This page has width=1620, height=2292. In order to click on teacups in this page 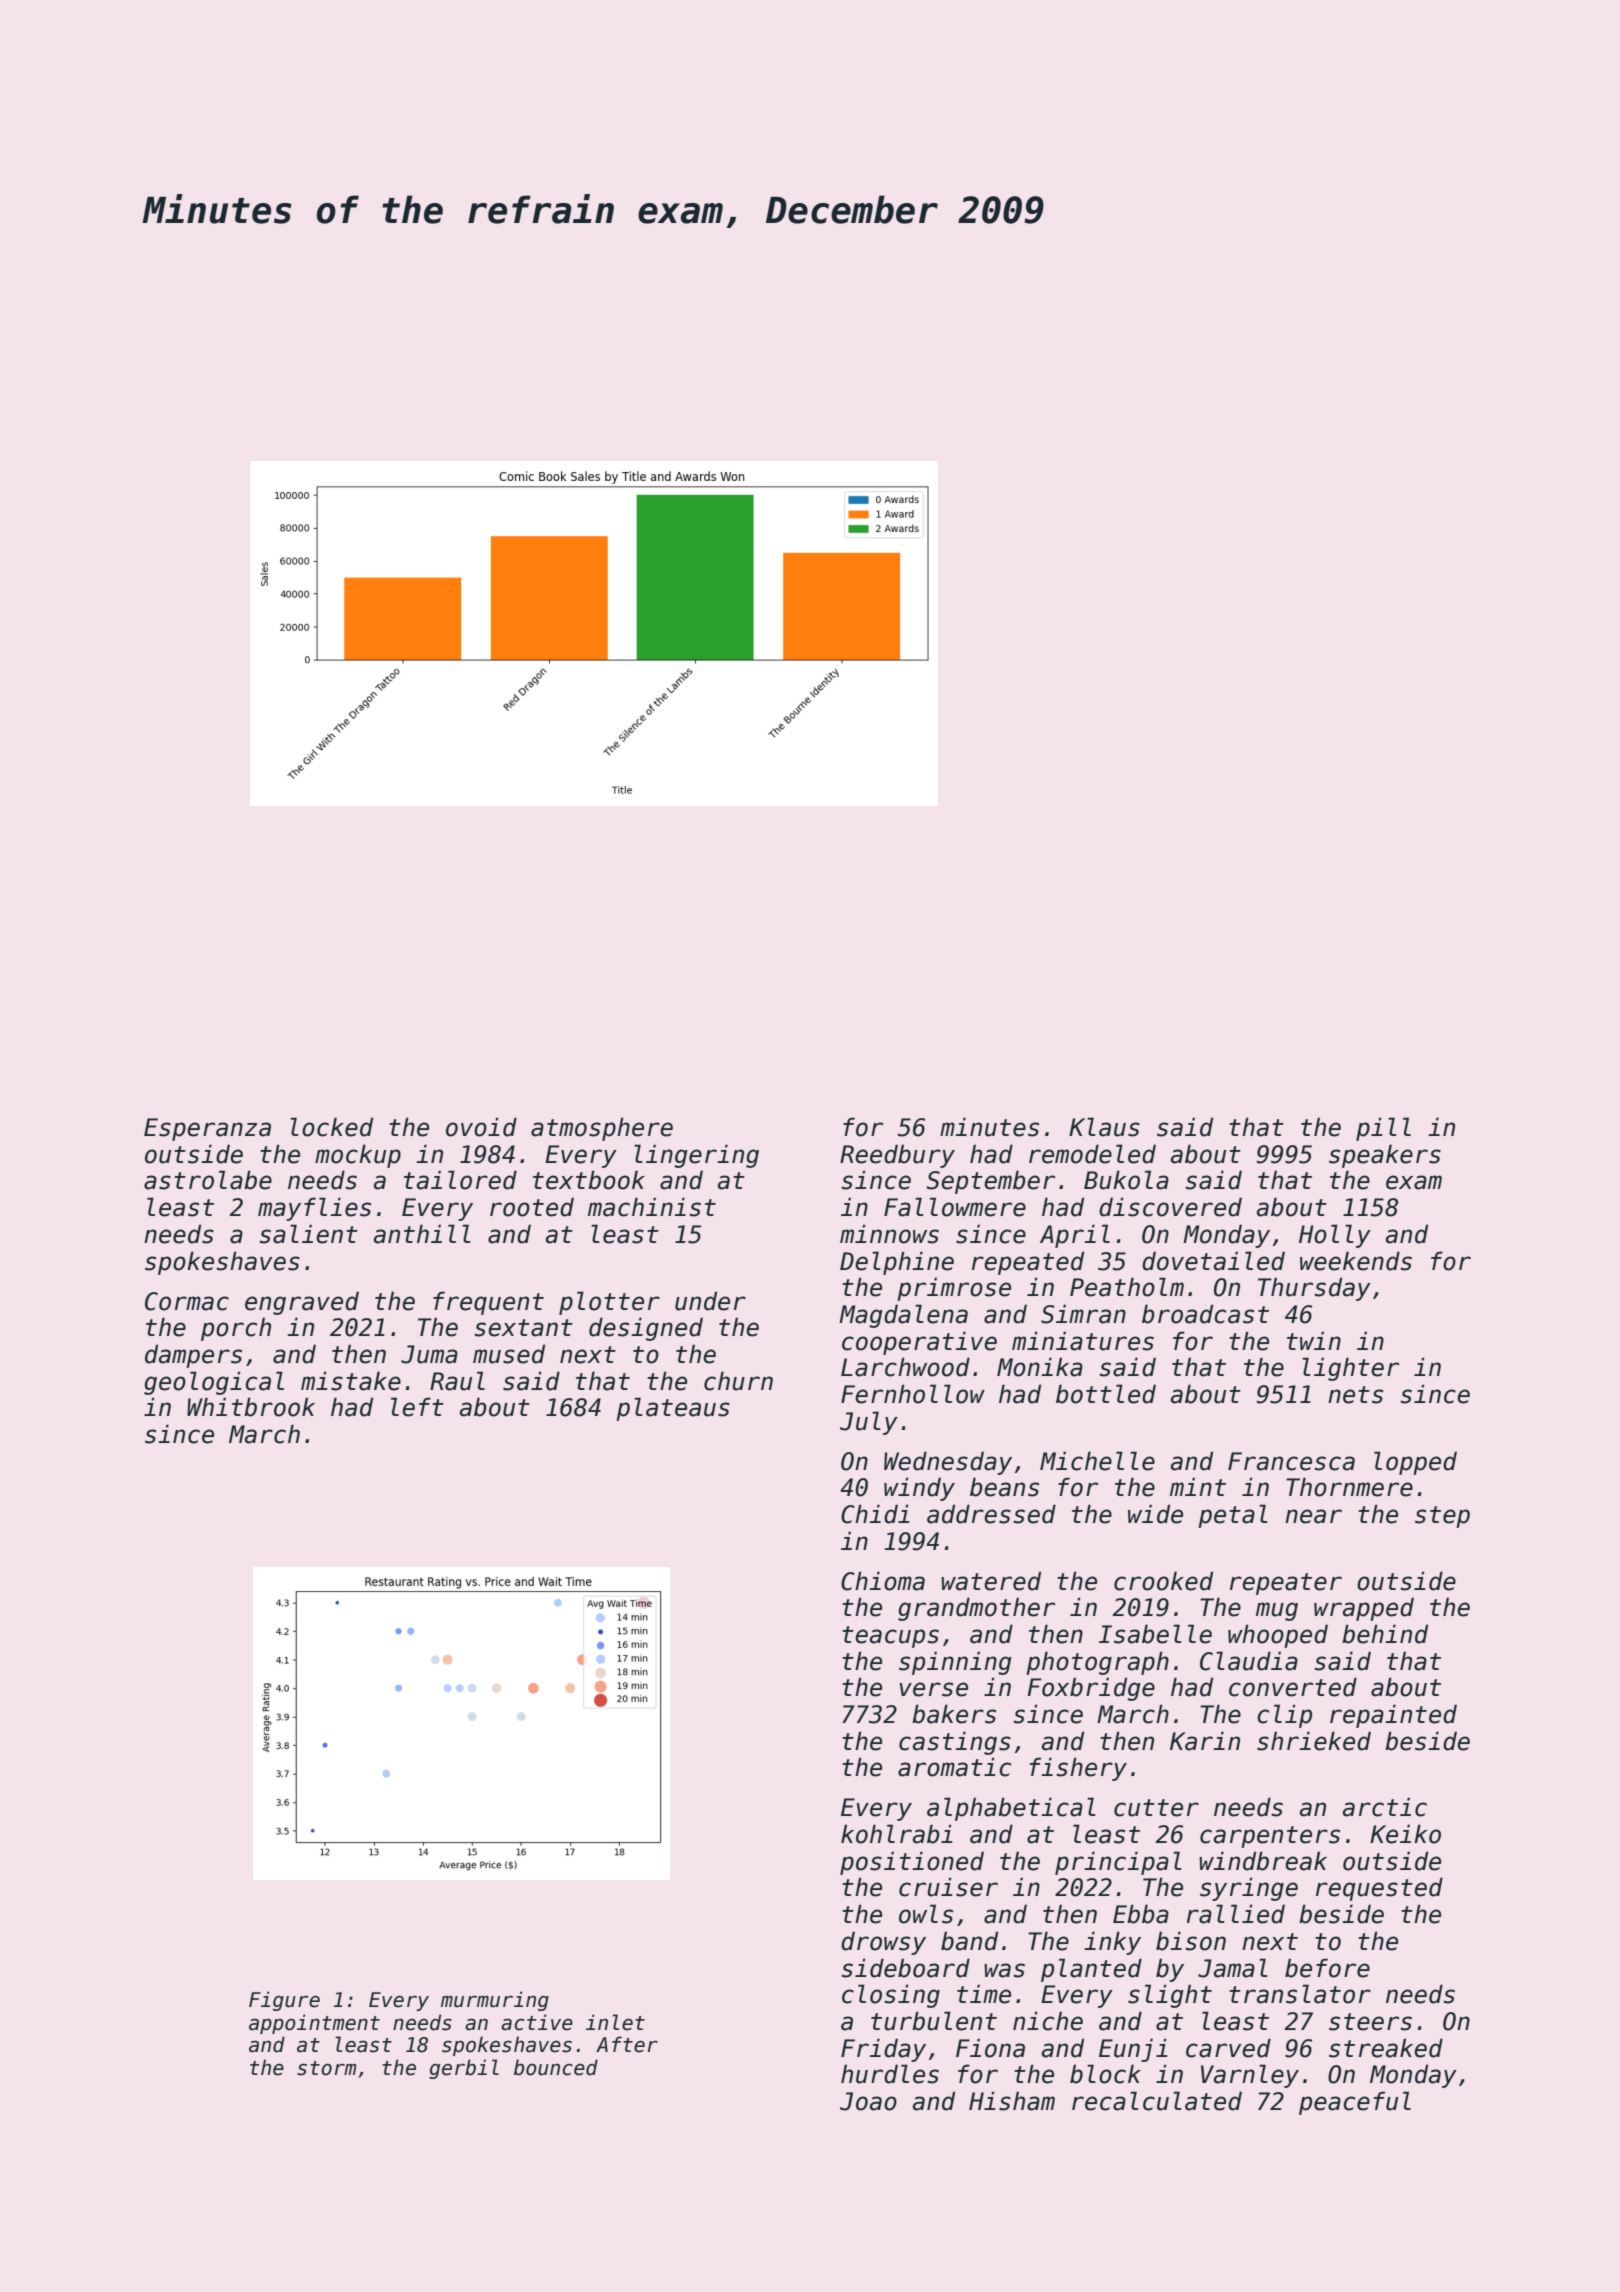, I will do `click(890, 1637)`.
